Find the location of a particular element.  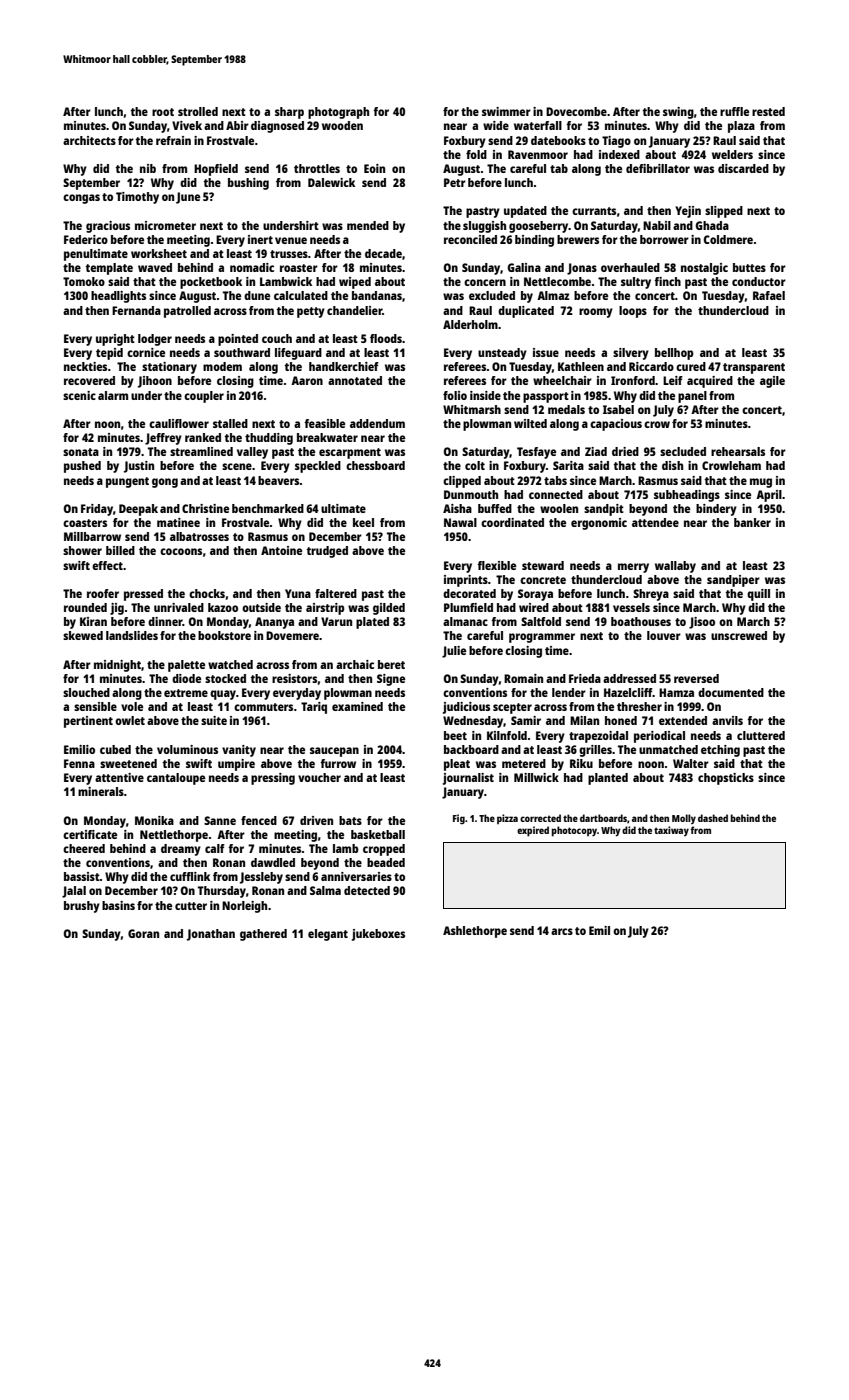

nib is located at coordinates (148, 168).
